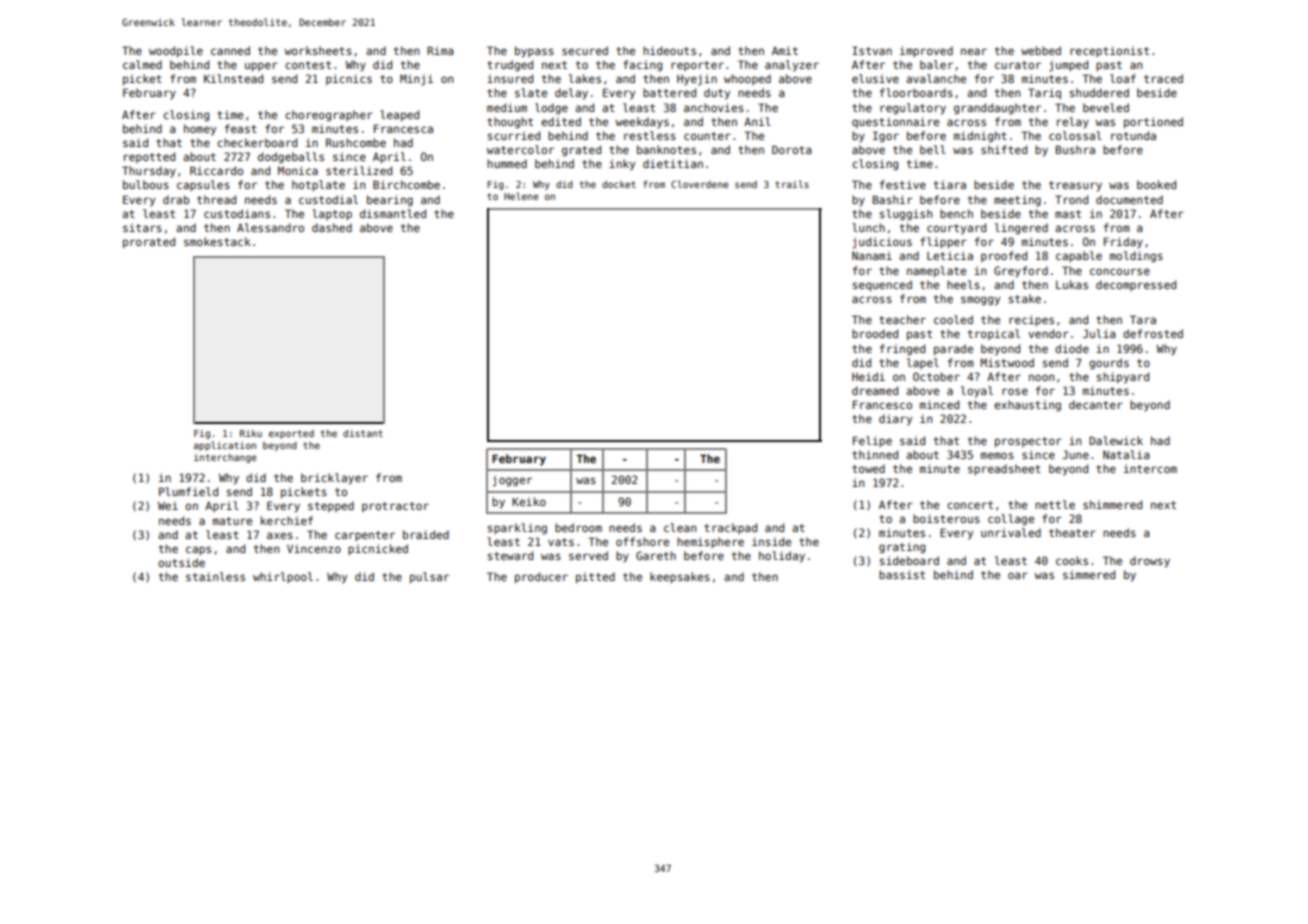 Image resolution: width=1308 pixels, height=924 pixels. Describe the element at coordinates (595, 577) in the screenshot. I see `pitted` at that location.
